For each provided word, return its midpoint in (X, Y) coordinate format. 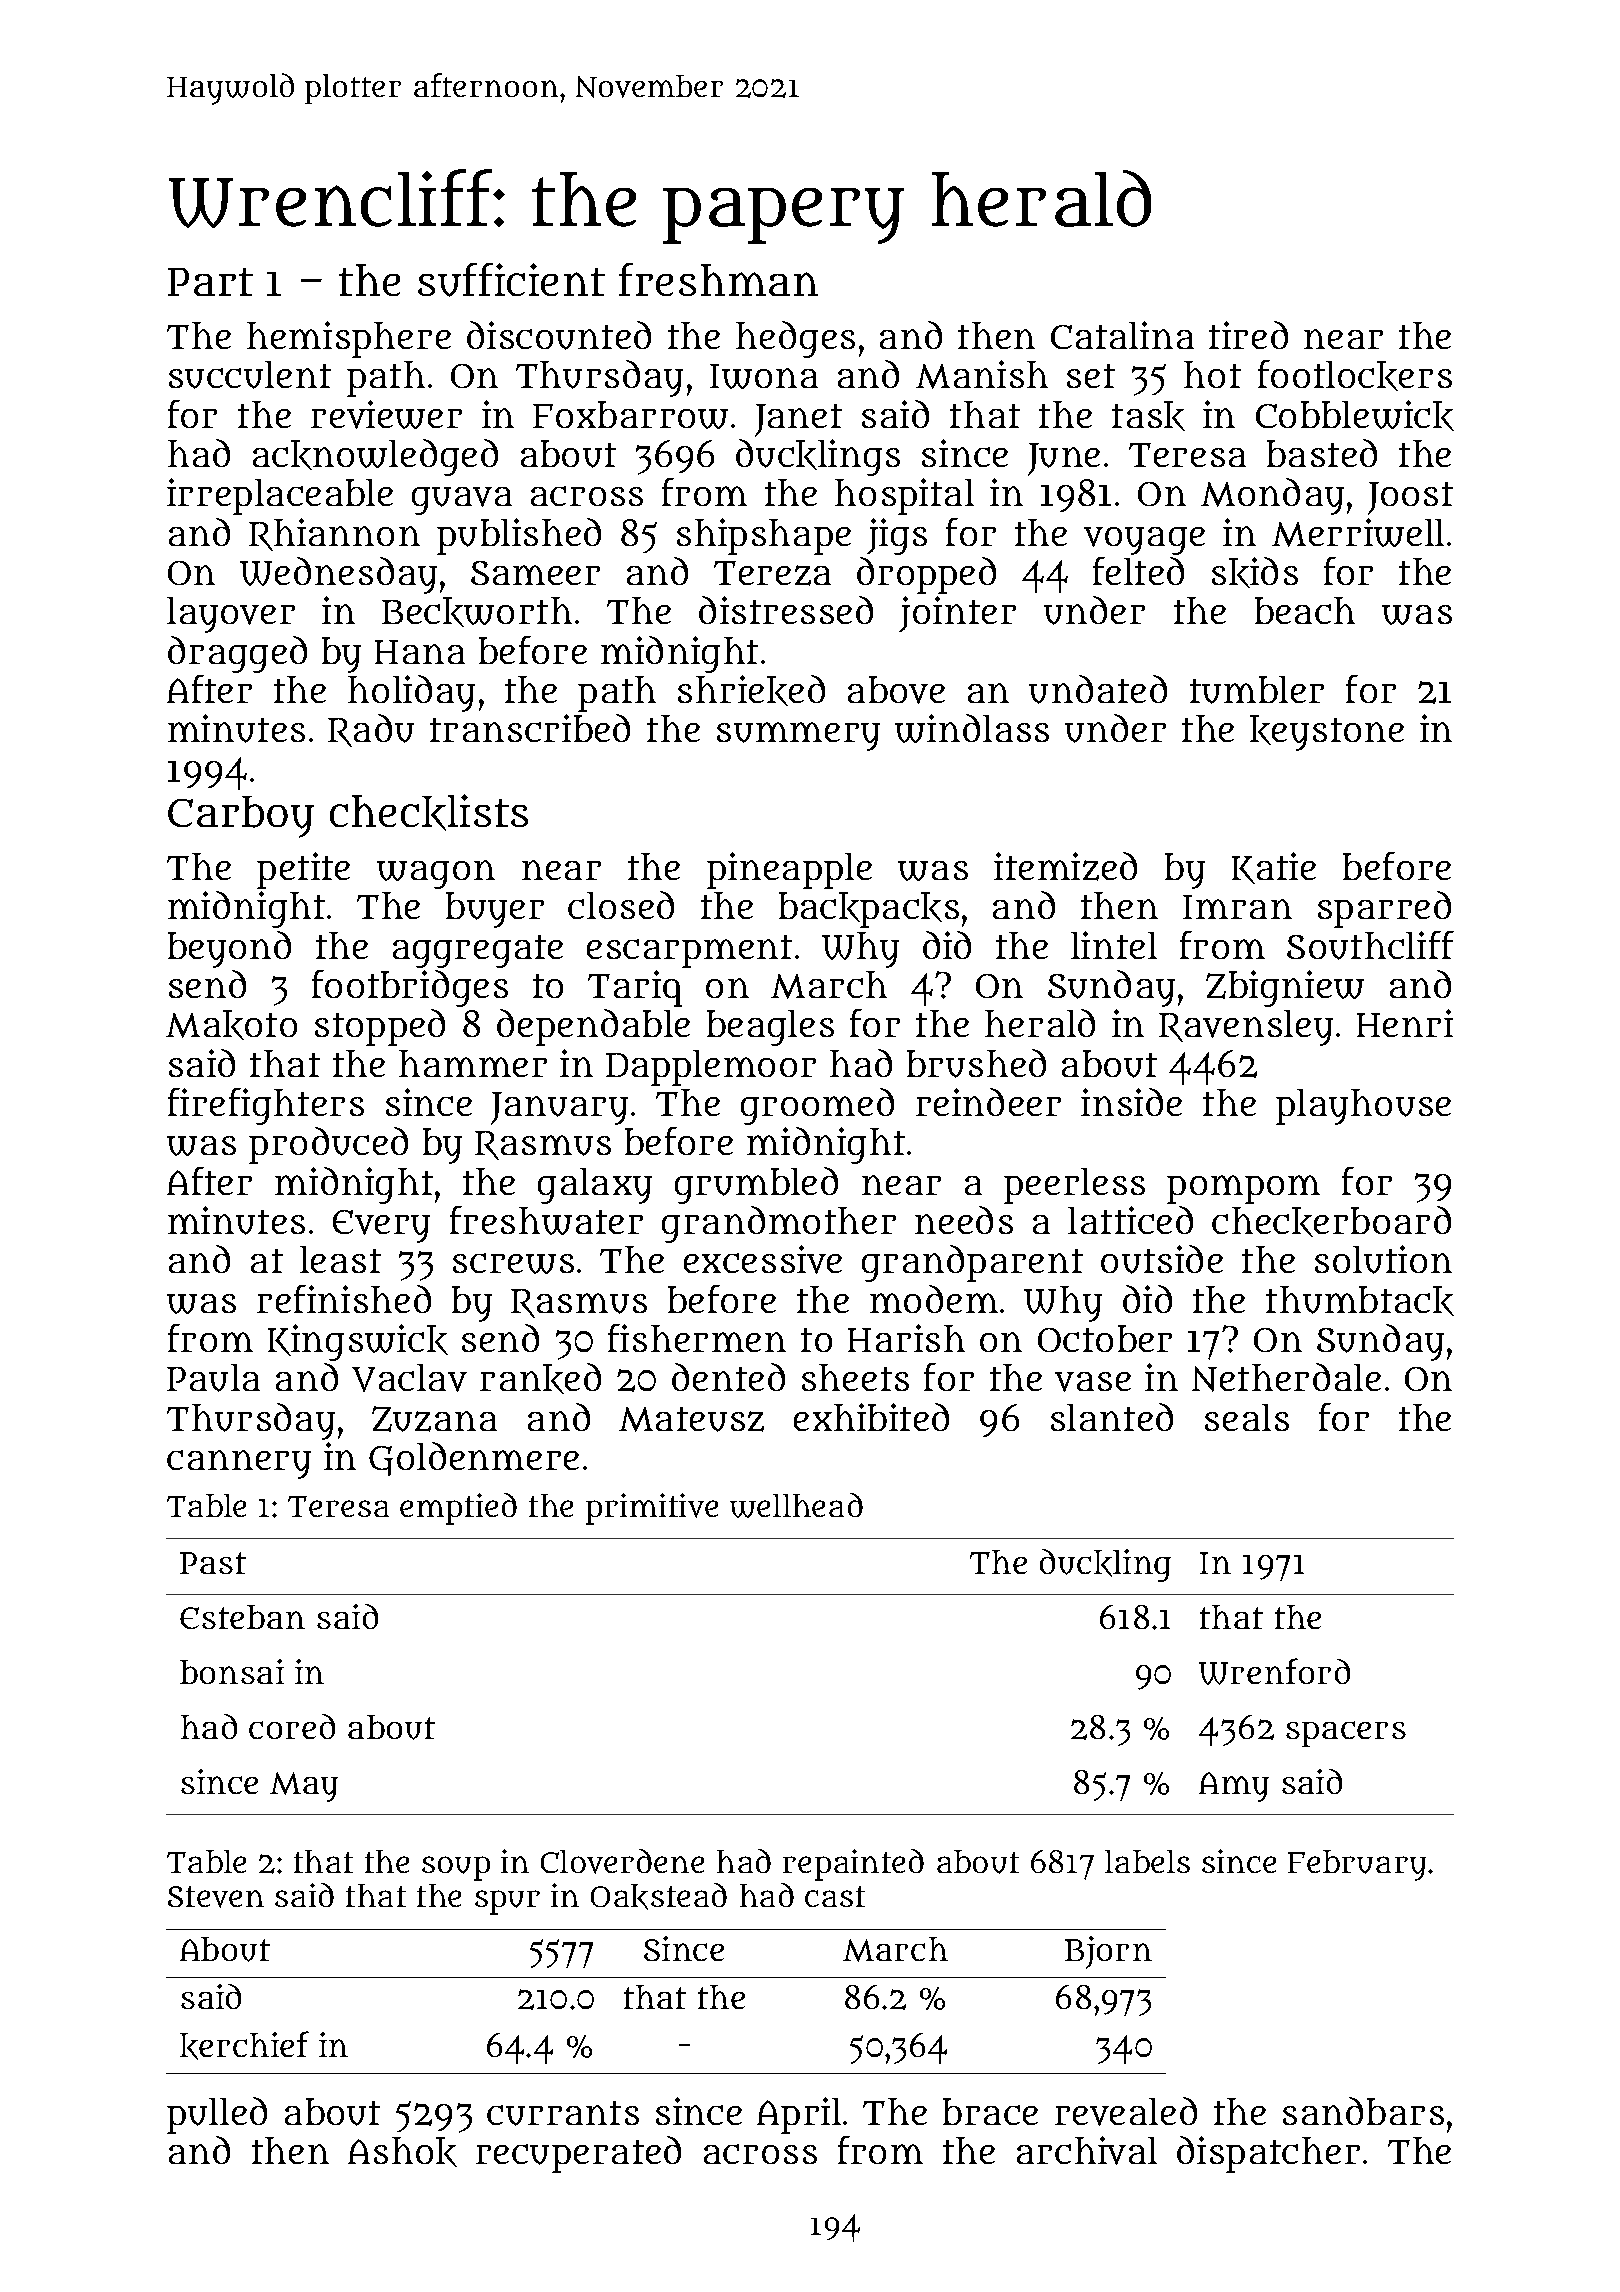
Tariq (635, 988)
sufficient (511, 280)
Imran (1237, 907)
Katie (1274, 868)
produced (328, 1145)
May (304, 1787)
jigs (897, 536)
